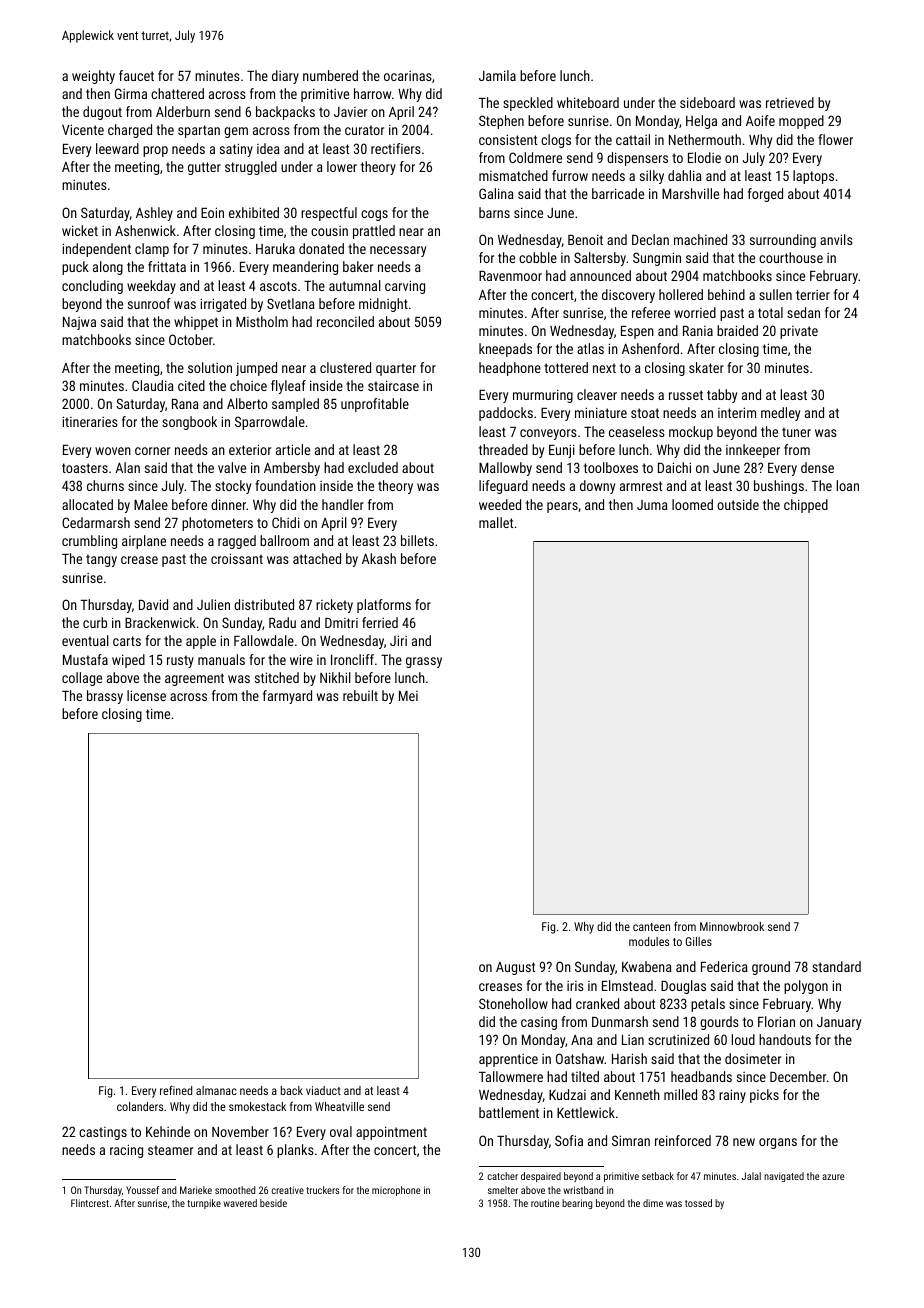  I want to click on Oatshaw, so click(580, 1058).
